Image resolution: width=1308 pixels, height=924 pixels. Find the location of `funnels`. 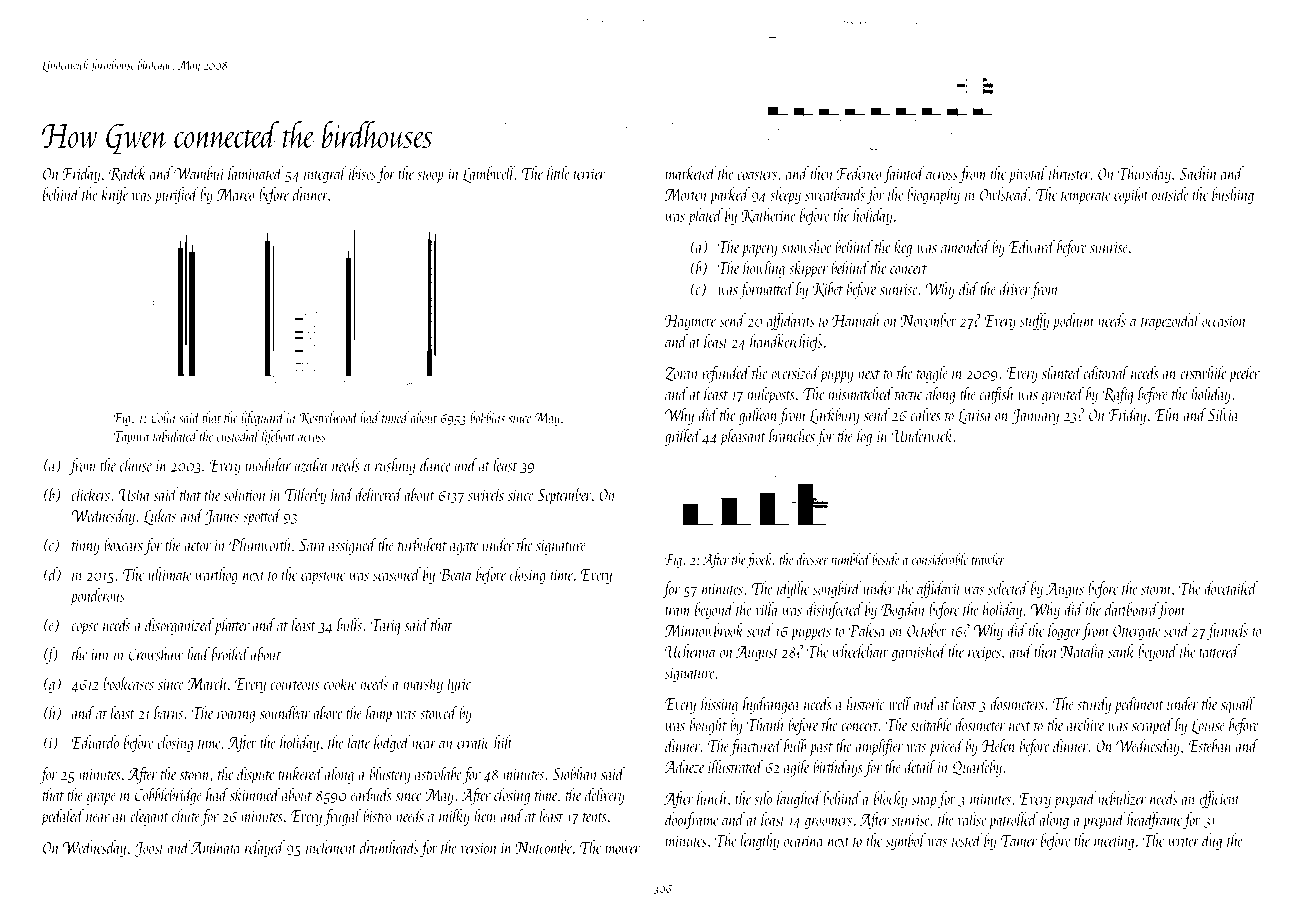

funnels is located at coordinates (1227, 631).
